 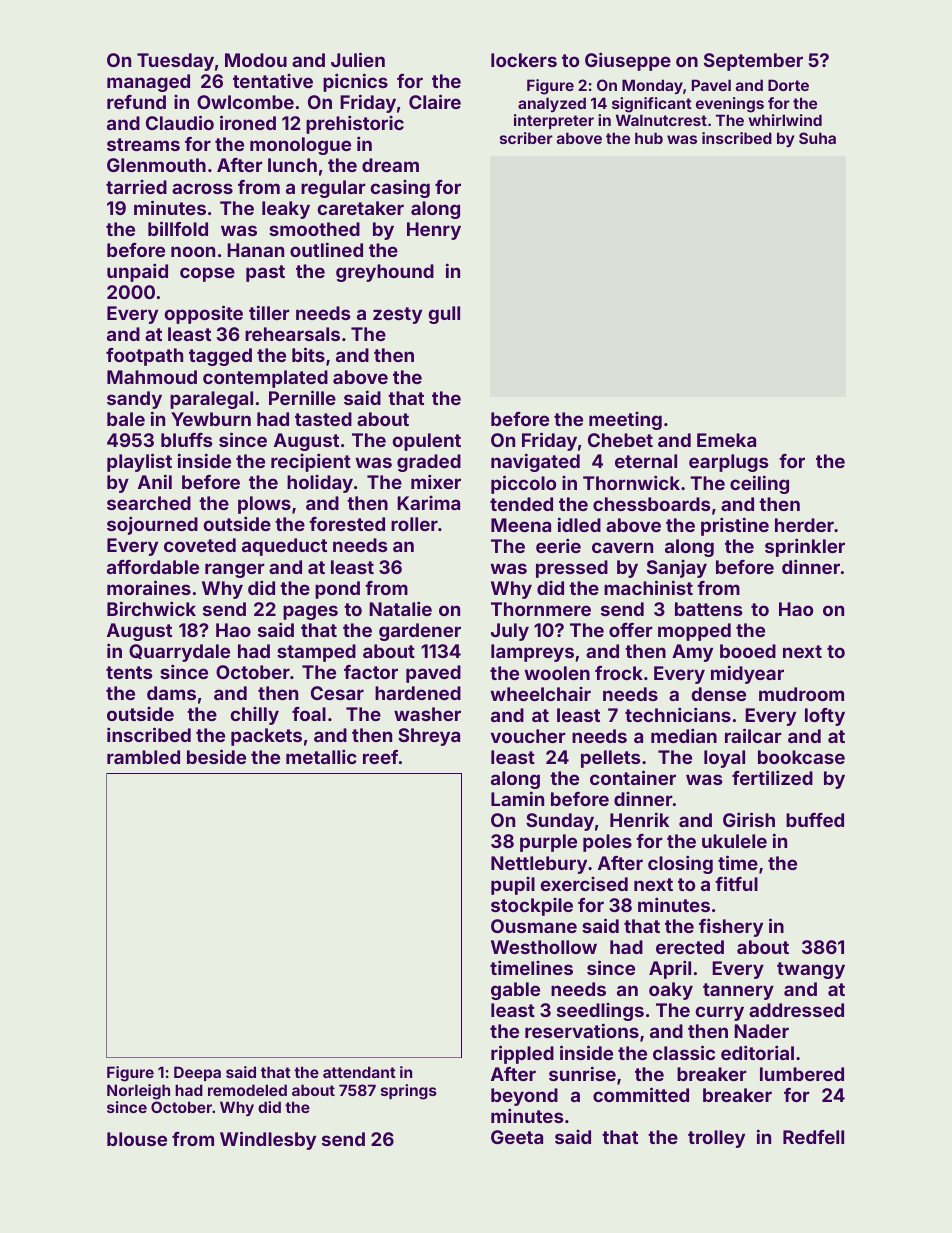 I want to click on searched, so click(x=149, y=503).
